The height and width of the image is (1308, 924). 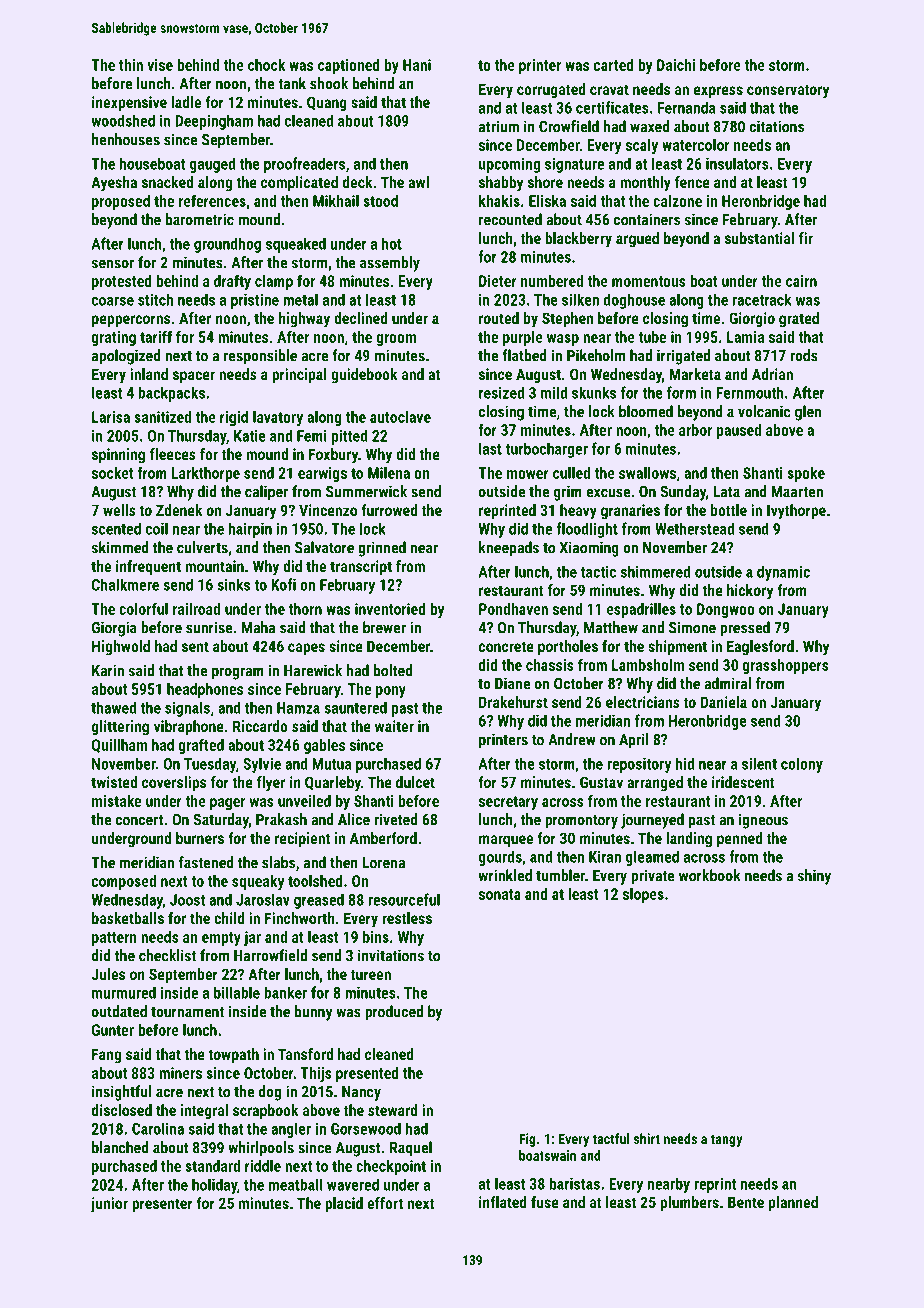 What do you see at coordinates (802, 765) in the image?
I see `colony` at bounding box center [802, 765].
